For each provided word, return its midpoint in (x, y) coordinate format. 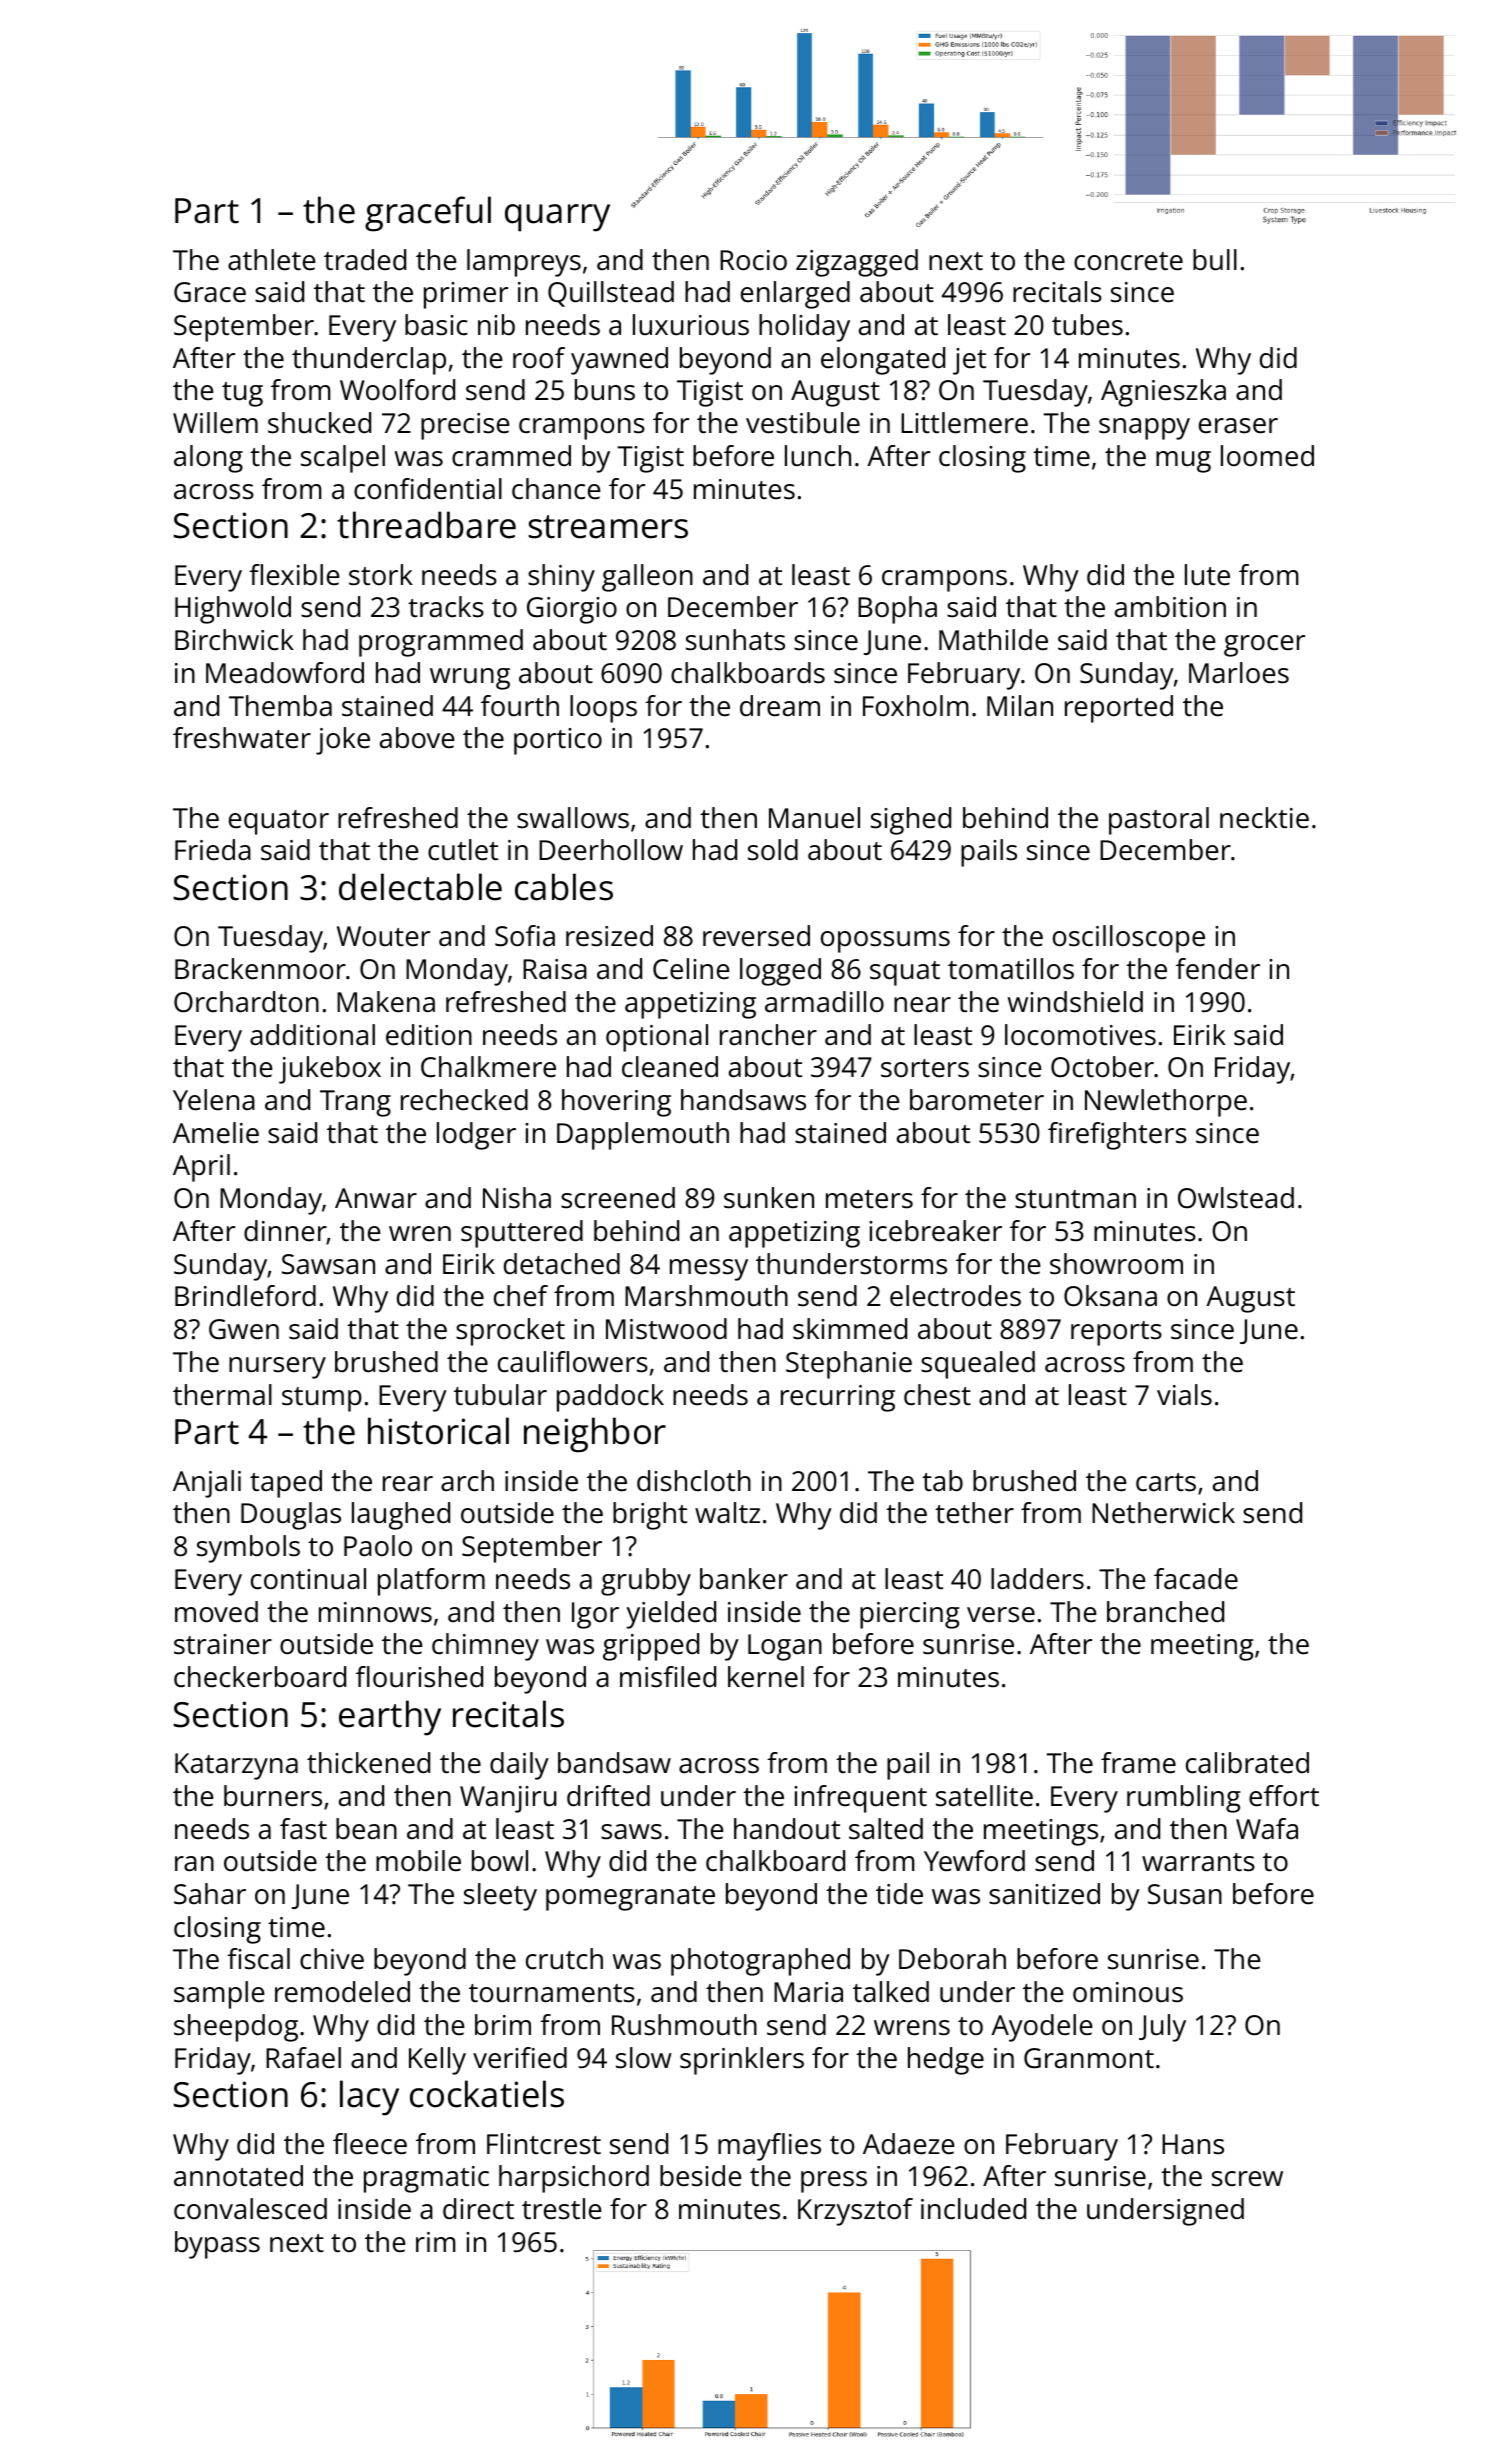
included (973, 2209)
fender (1218, 969)
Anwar (376, 1198)
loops (603, 709)
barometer (977, 1100)
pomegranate (630, 1898)
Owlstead (1236, 1198)
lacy (369, 2098)
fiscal (258, 1959)
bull (1215, 260)
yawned (619, 361)
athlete (272, 260)
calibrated (1247, 1763)
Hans (1193, 2144)
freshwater (242, 738)
